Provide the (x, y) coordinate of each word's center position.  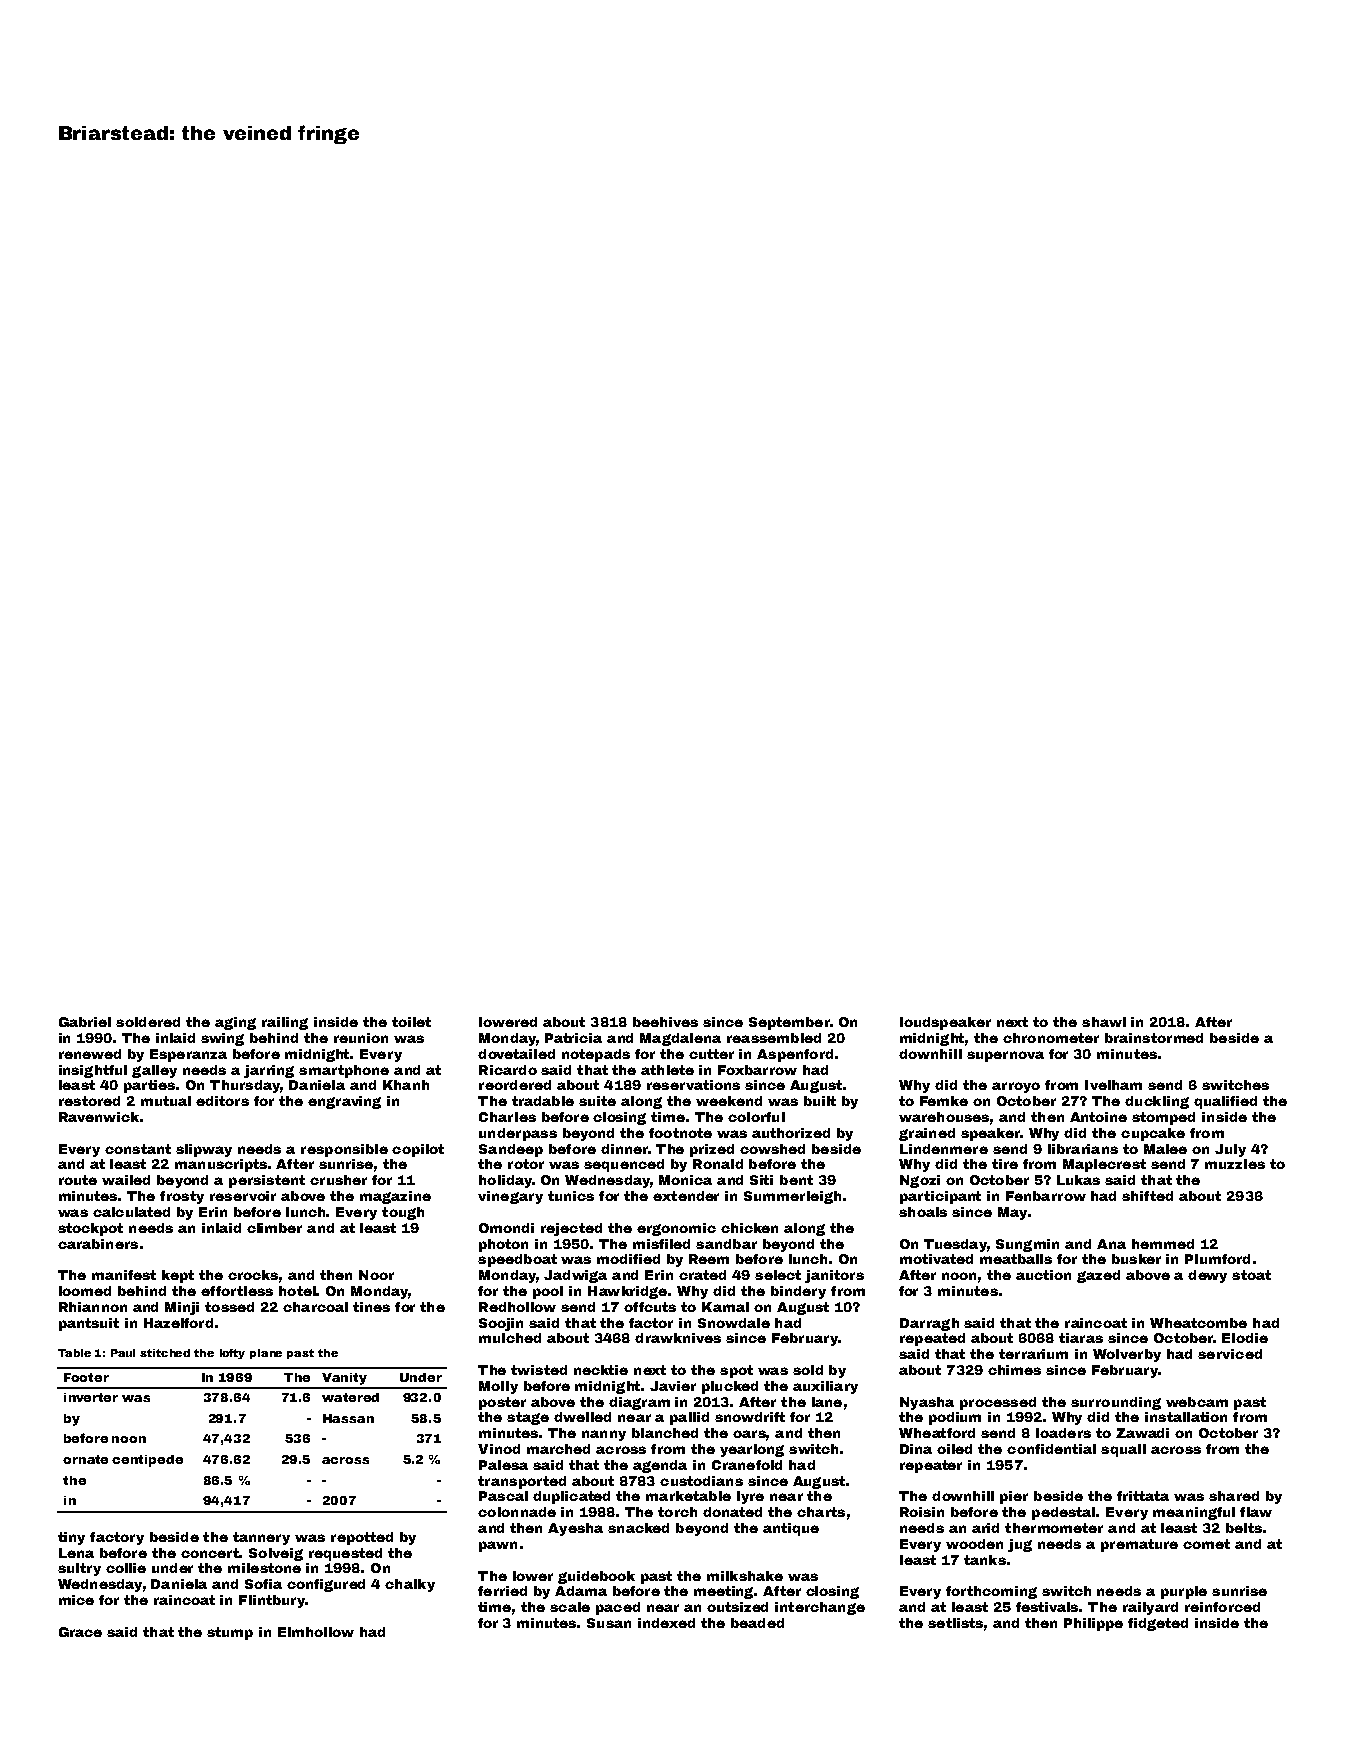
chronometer (1051, 1038)
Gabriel (85, 1022)
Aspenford (795, 1055)
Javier (673, 1386)
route (78, 1180)
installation (1186, 1417)
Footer (86, 1377)
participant (940, 1197)
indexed (666, 1623)
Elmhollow (316, 1632)
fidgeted (1158, 1624)
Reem (709, 1259)
